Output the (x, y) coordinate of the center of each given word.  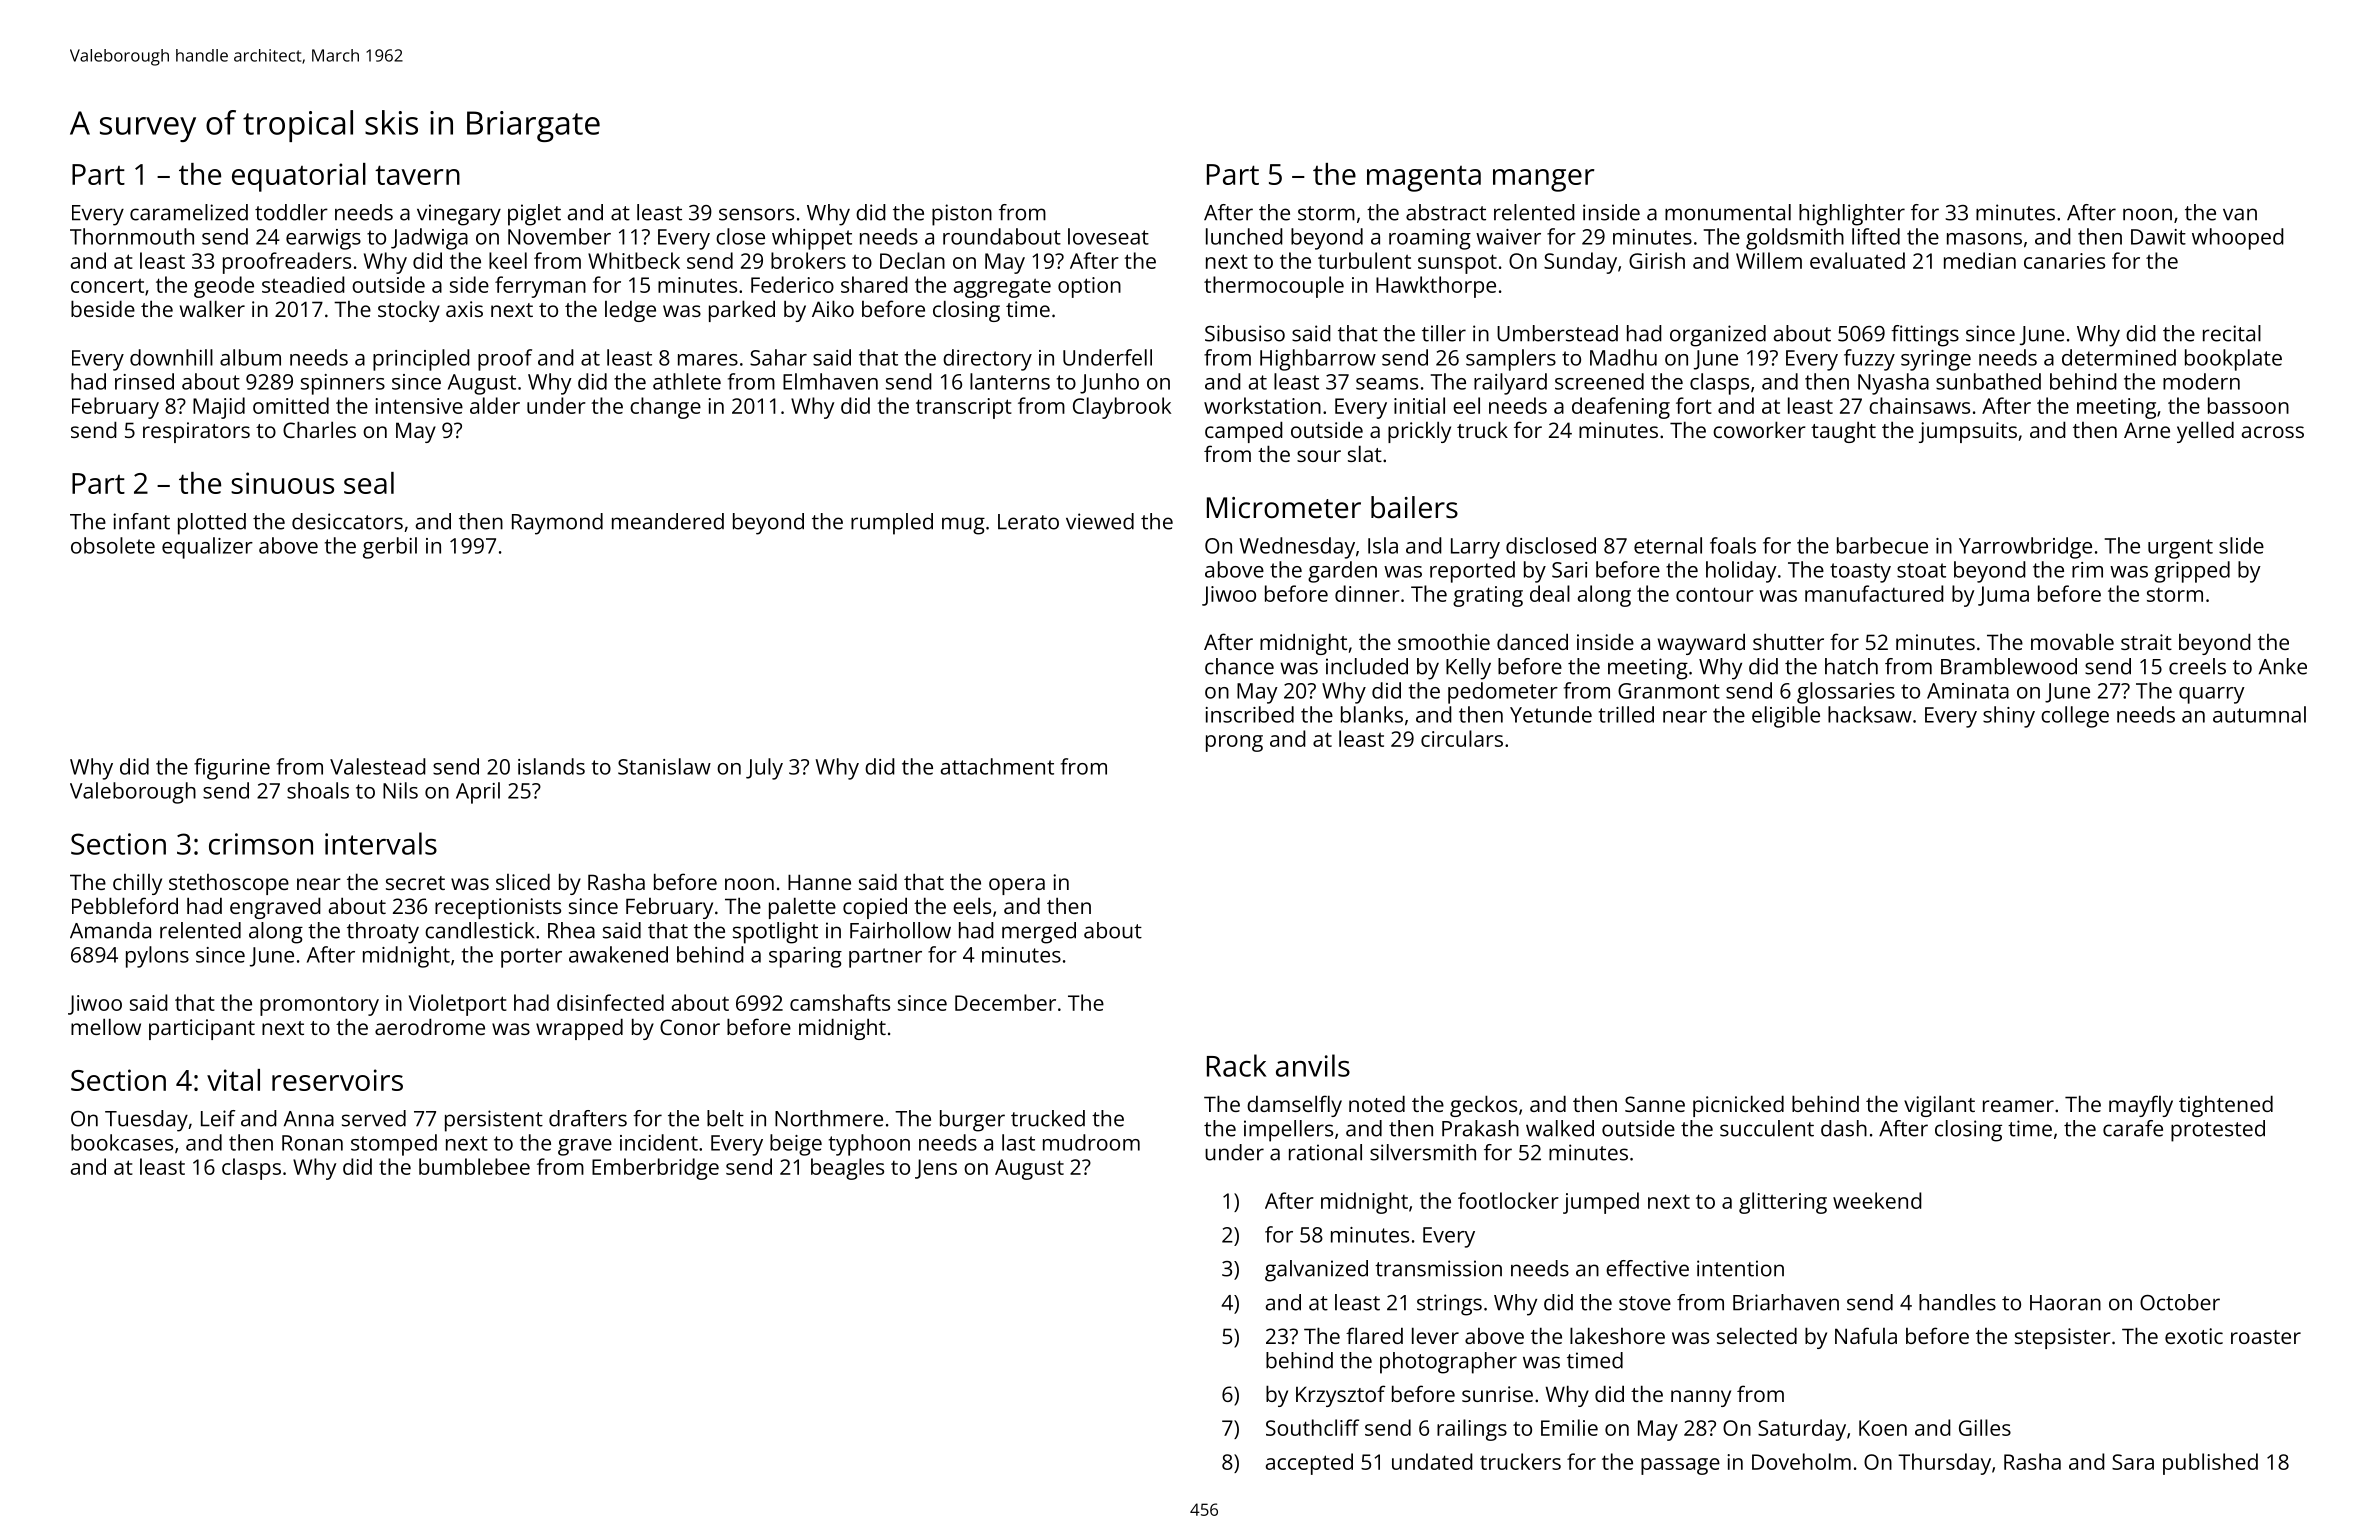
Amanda (110, 930)
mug (963, 526)
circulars (1462, 738)
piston (962, 215)
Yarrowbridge (2025, 548)
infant (141, 521)
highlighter (1852, 215)
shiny (2009, 717)
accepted (1309, 1464)
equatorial (299, 177)
